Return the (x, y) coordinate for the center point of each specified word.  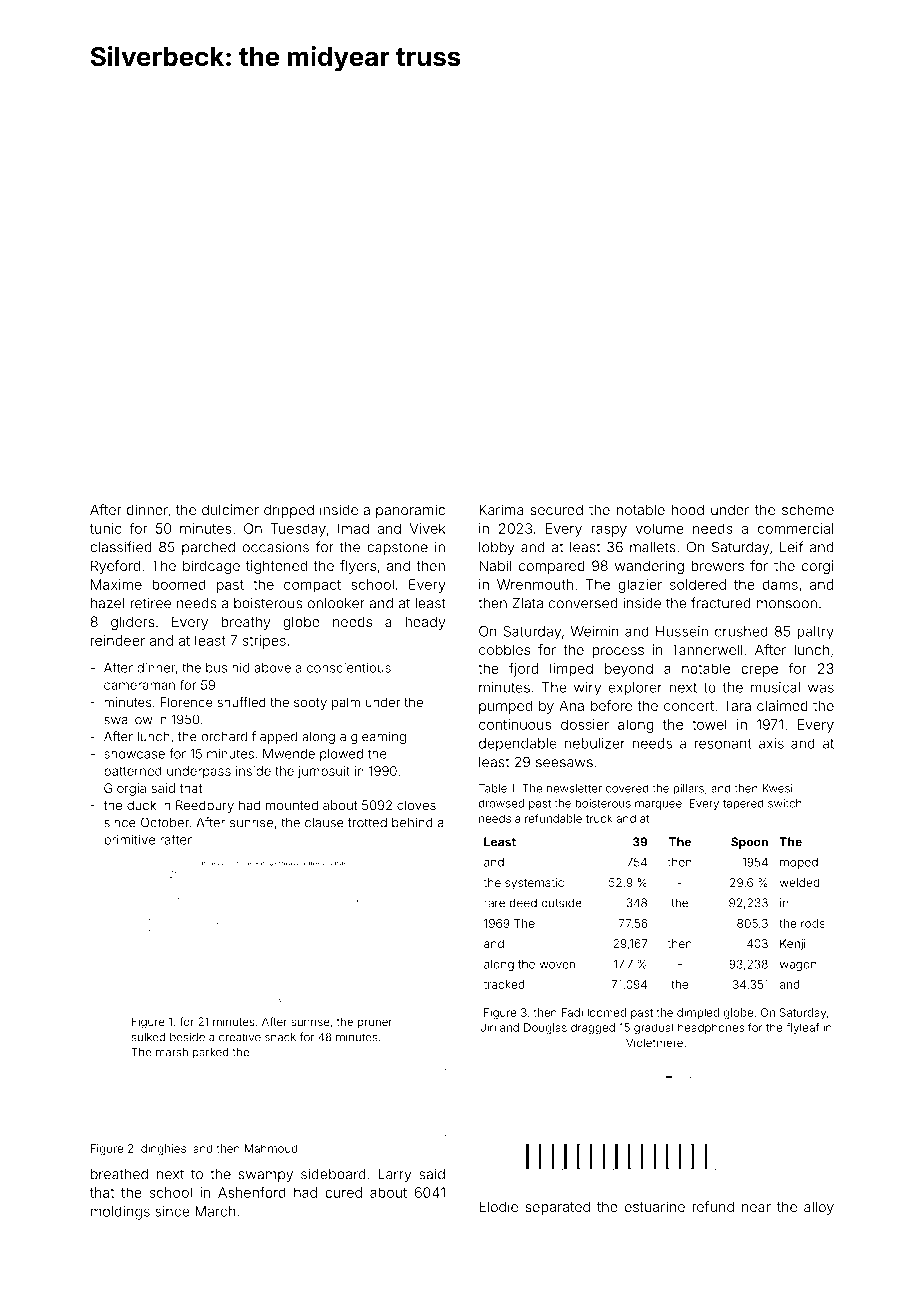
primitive (129, 841)
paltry (815, 633)
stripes (264, 642)
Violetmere (654, 1042)
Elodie (498, 1206)
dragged (593, 1029)
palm (346, 703)
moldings (120, 1213)
